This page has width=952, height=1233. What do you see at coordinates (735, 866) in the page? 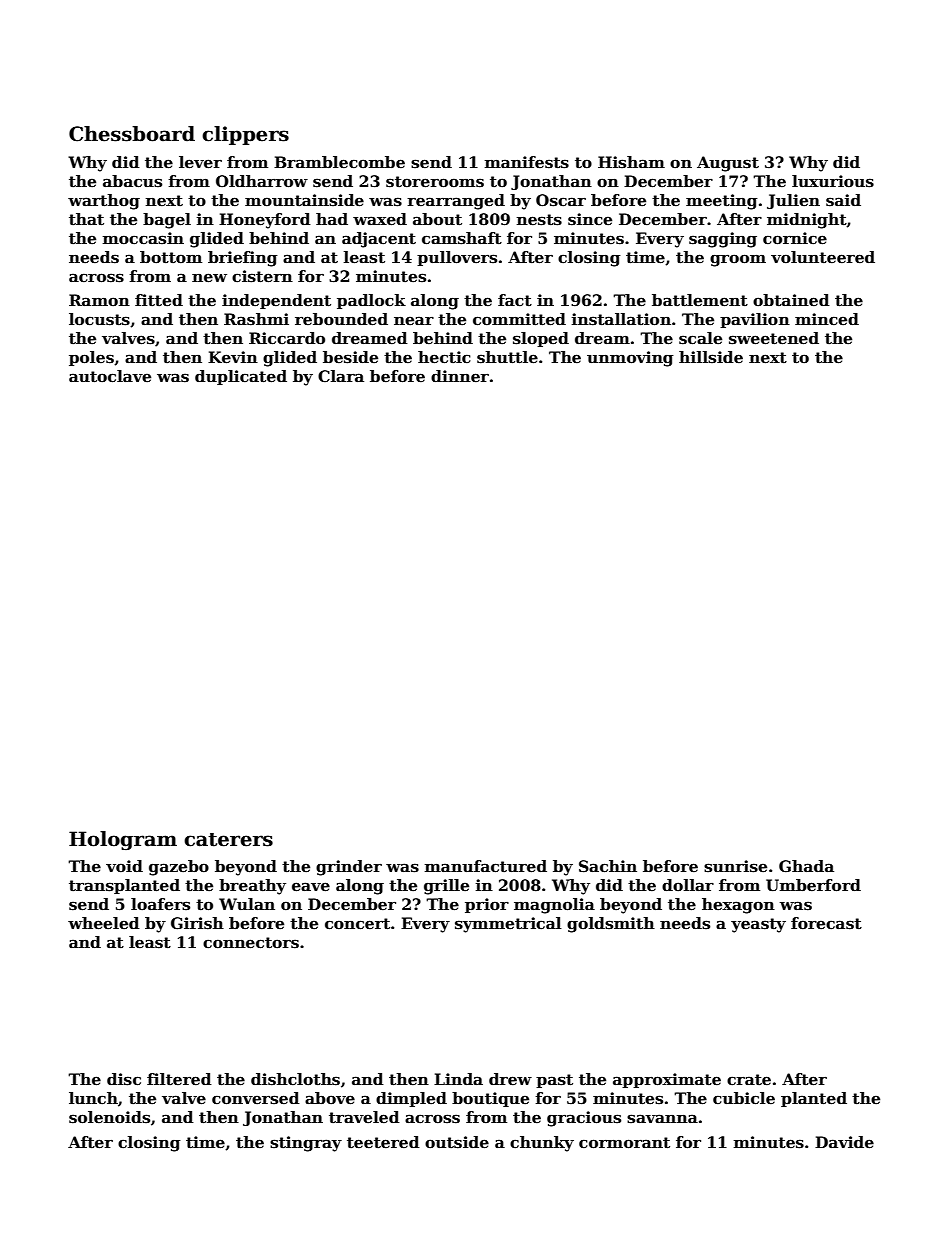
I see `sunrise` at bounding box center [735, 866].
